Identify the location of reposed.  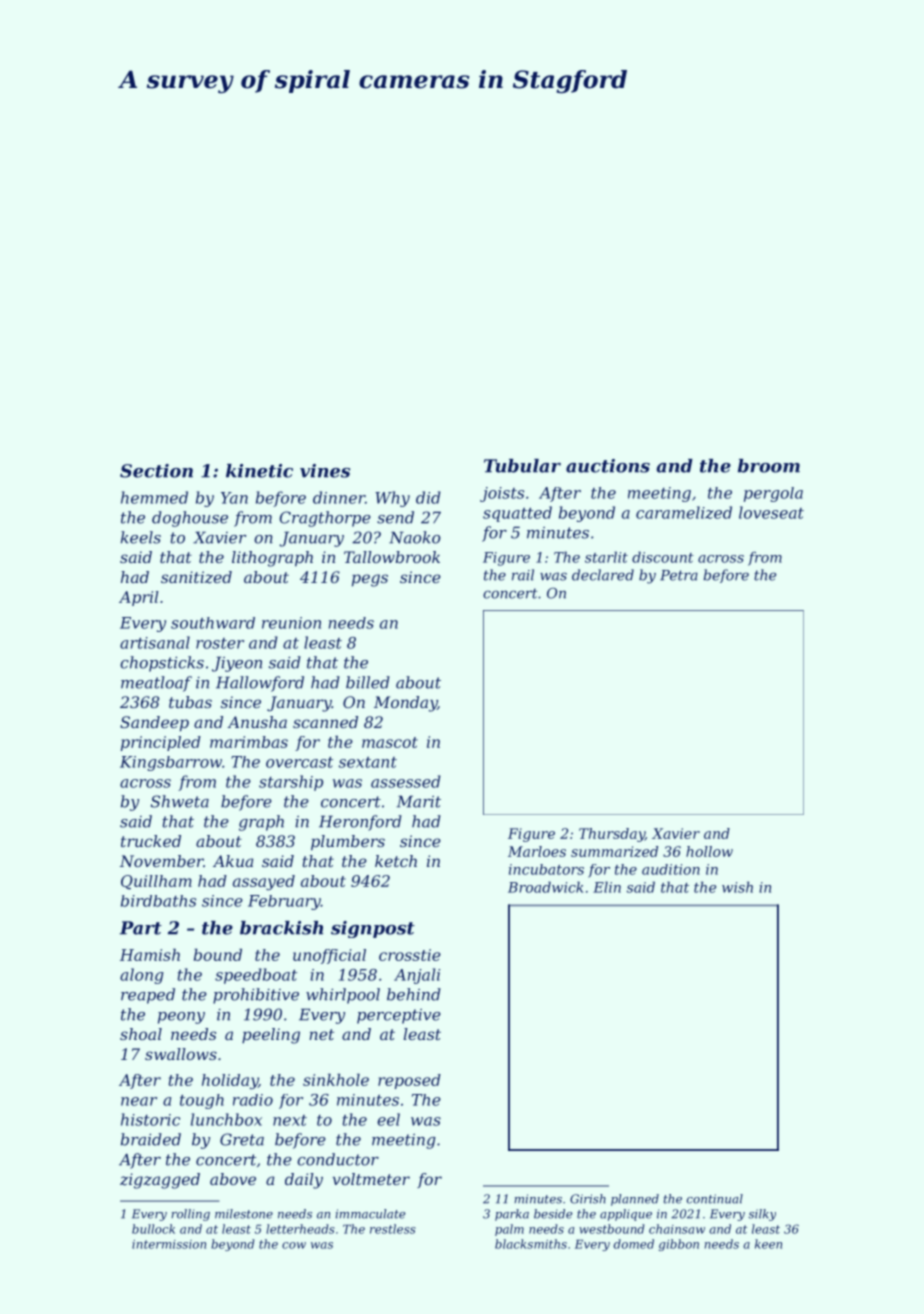
(409, 1081).
